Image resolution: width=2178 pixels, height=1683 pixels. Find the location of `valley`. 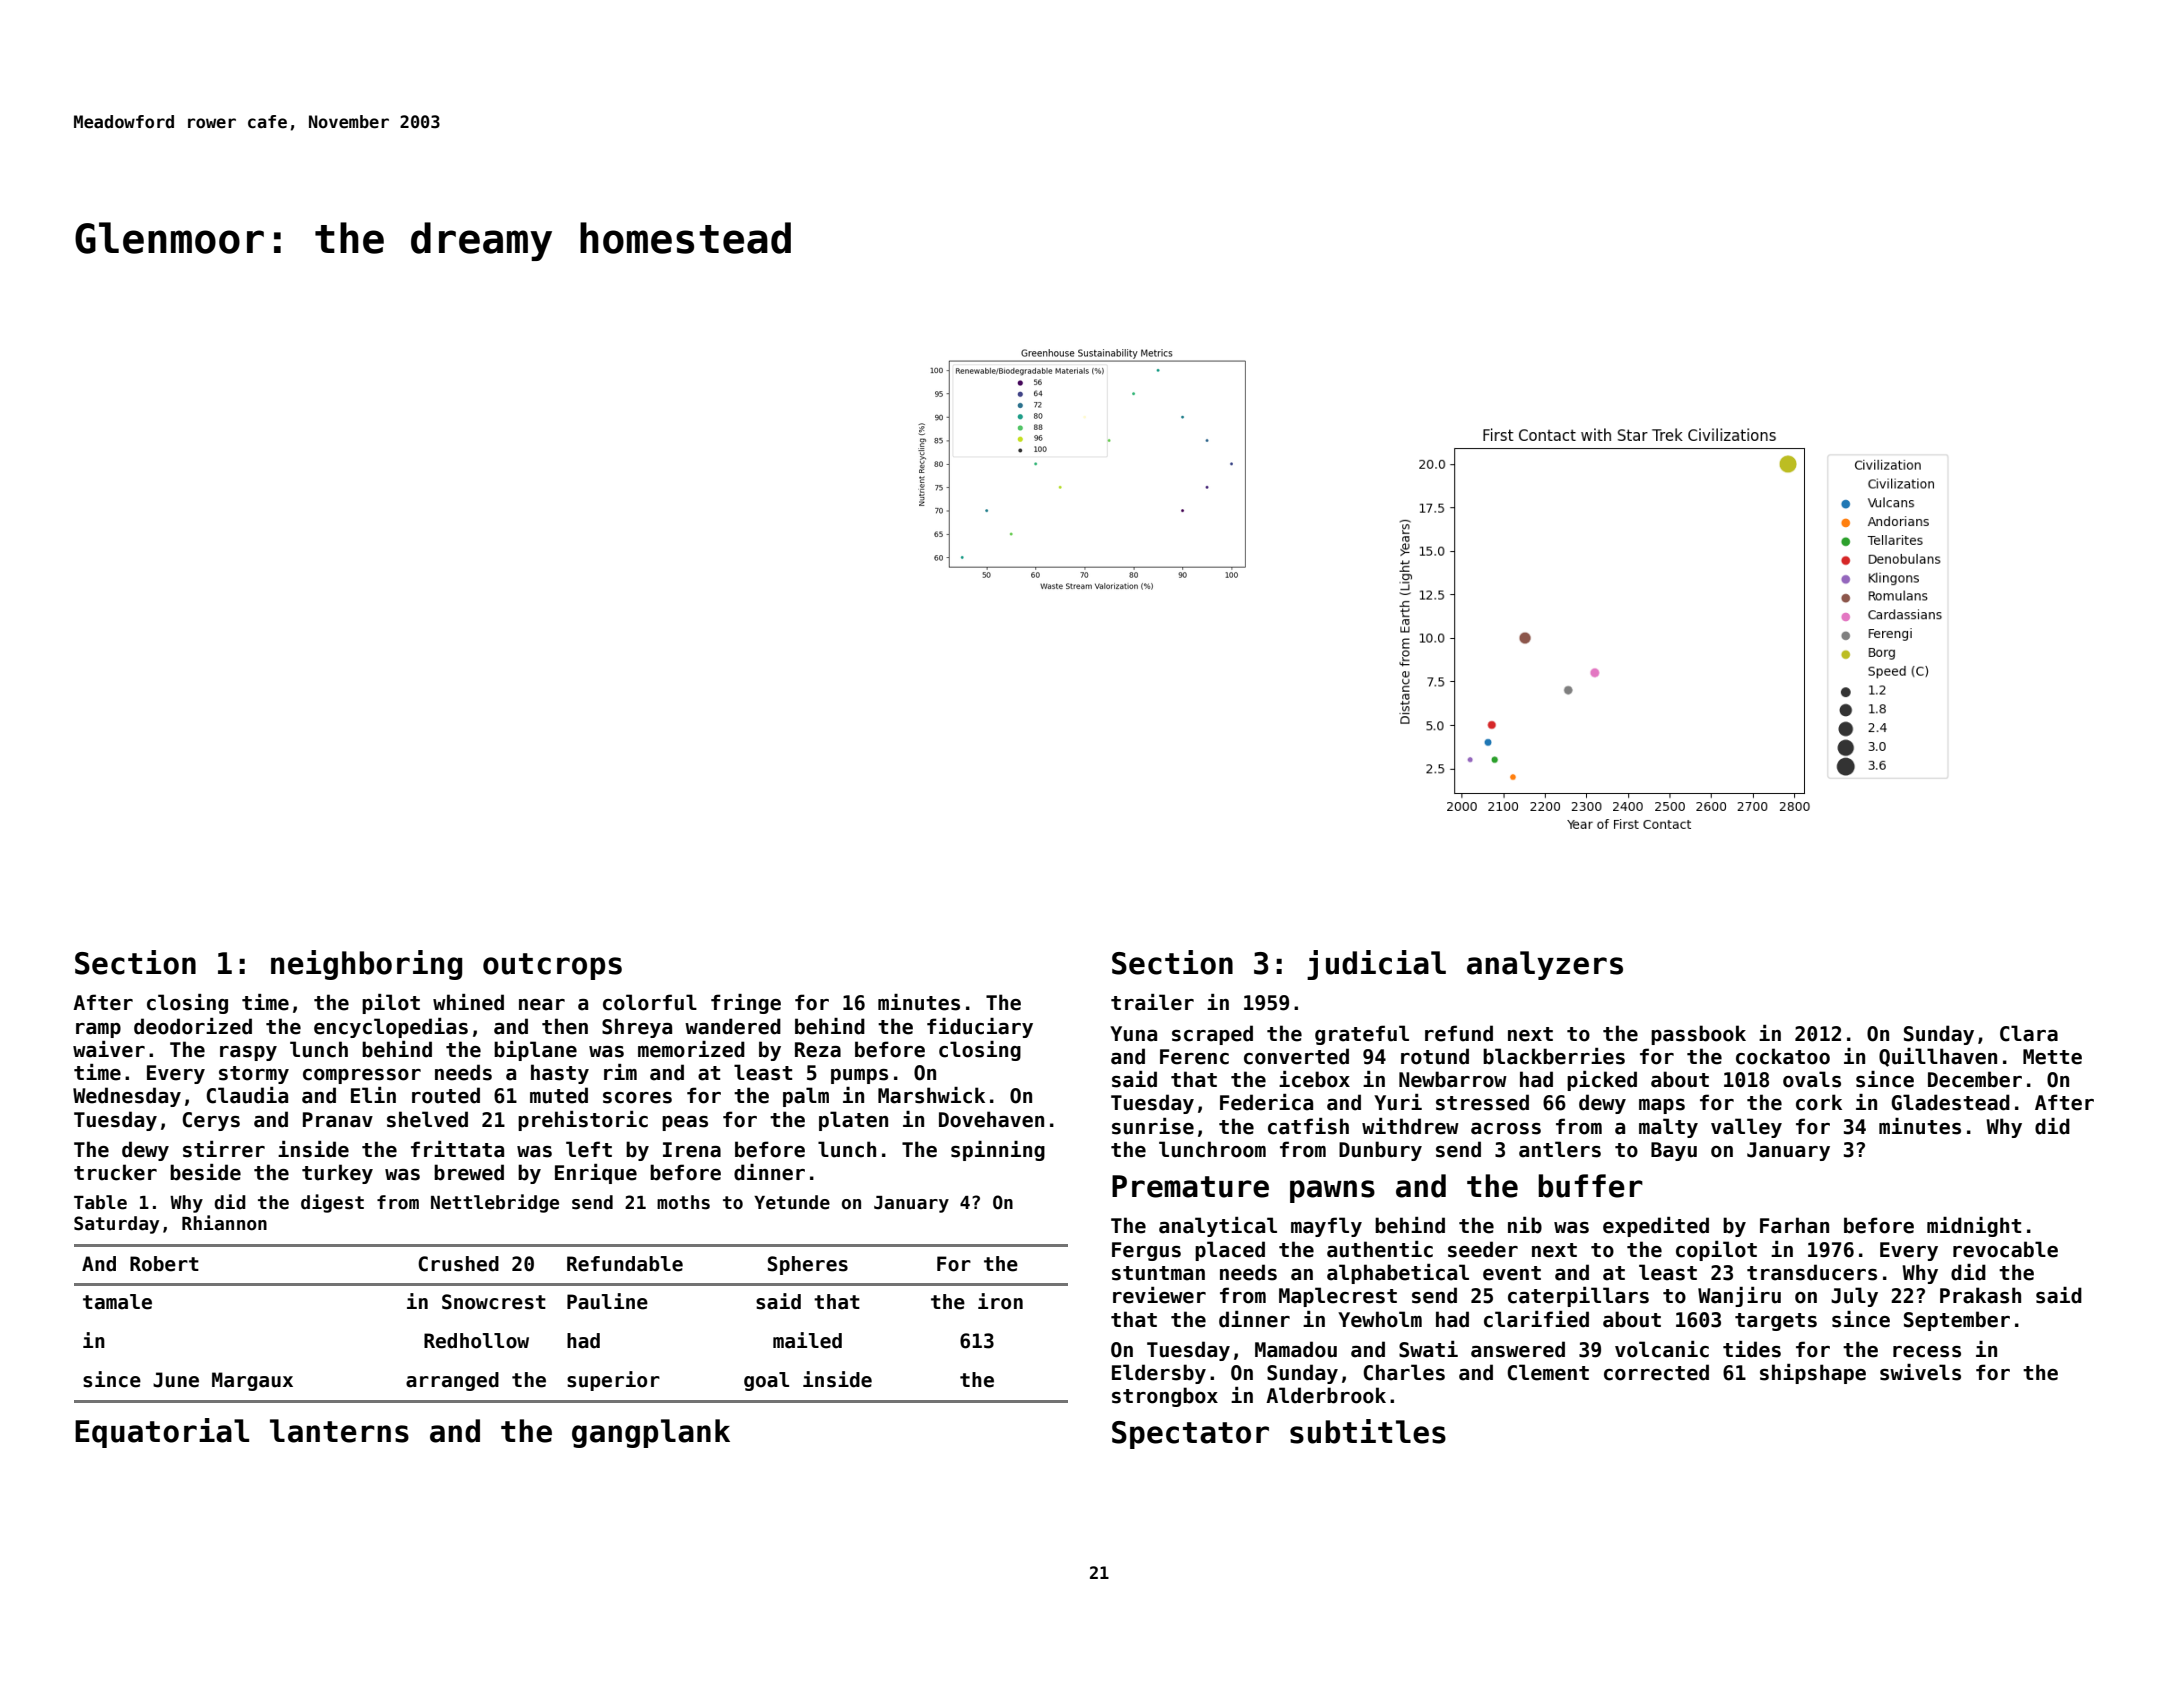

valley is located at coordinates (1746, 1128).
